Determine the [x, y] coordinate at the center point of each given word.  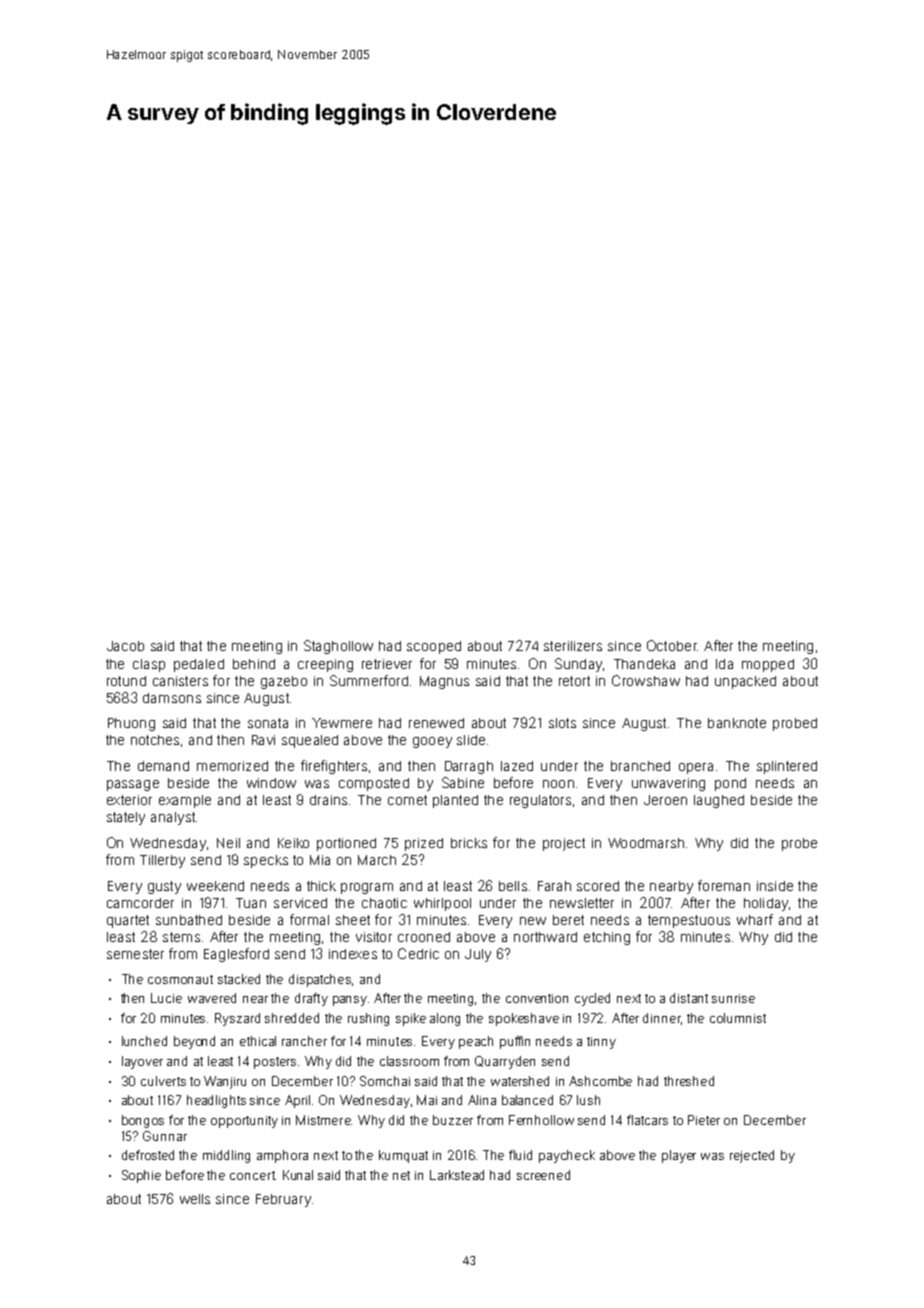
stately [126, 818]
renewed [436, 723]
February [283, 1200]
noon [558, 784]
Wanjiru [225, 1082]
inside [775, 886]
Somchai [385, 1081]
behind [254, 664]
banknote [737, 723]
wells [195, 1199]
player [679, 1156]
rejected [752, 1156]
